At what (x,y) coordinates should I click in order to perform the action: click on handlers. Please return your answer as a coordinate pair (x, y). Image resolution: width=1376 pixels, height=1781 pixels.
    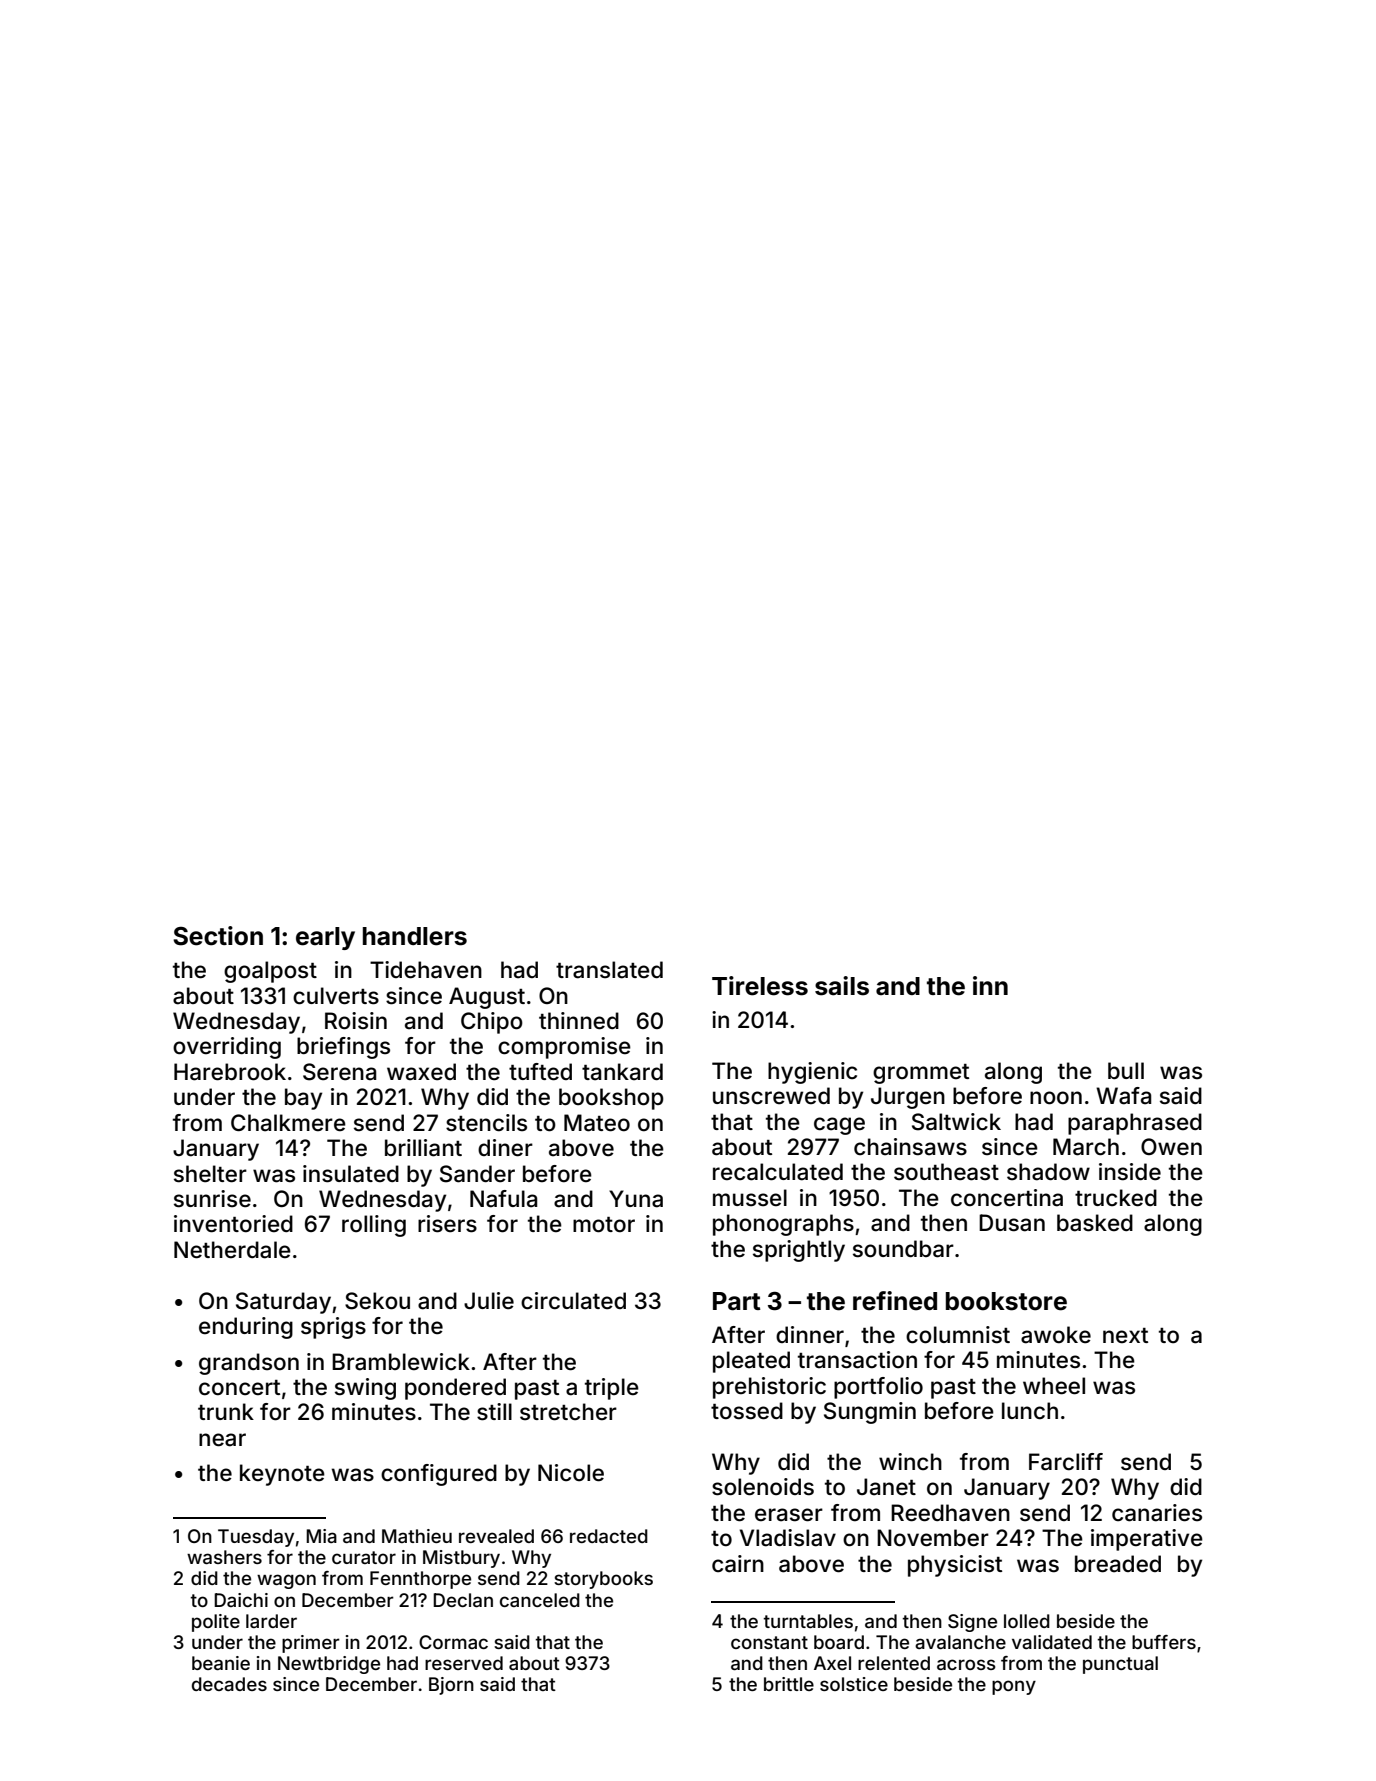
    Looking at the image, I should click on (415, 936).
